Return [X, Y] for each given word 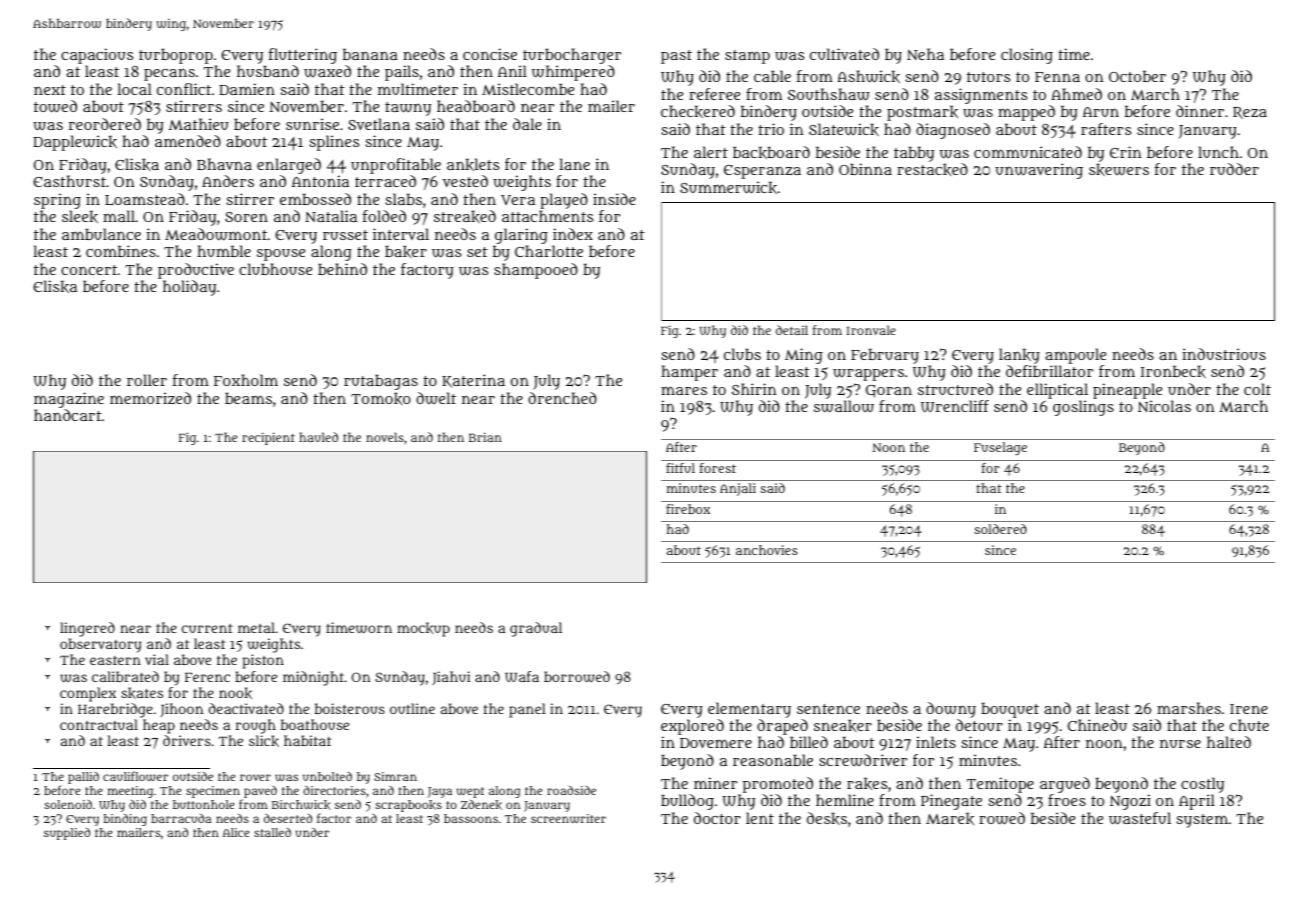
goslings [1083, 408]
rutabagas [381, 382]
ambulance [101, 234]
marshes [1189, 708]
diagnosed [953, 131]
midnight [313, 678]
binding [125, 820]
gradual [536, 629]
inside [614, 199]
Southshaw [829, 94]
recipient [268, 438]
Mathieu [199, 124]
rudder [1234, 169]
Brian [485, 437]
